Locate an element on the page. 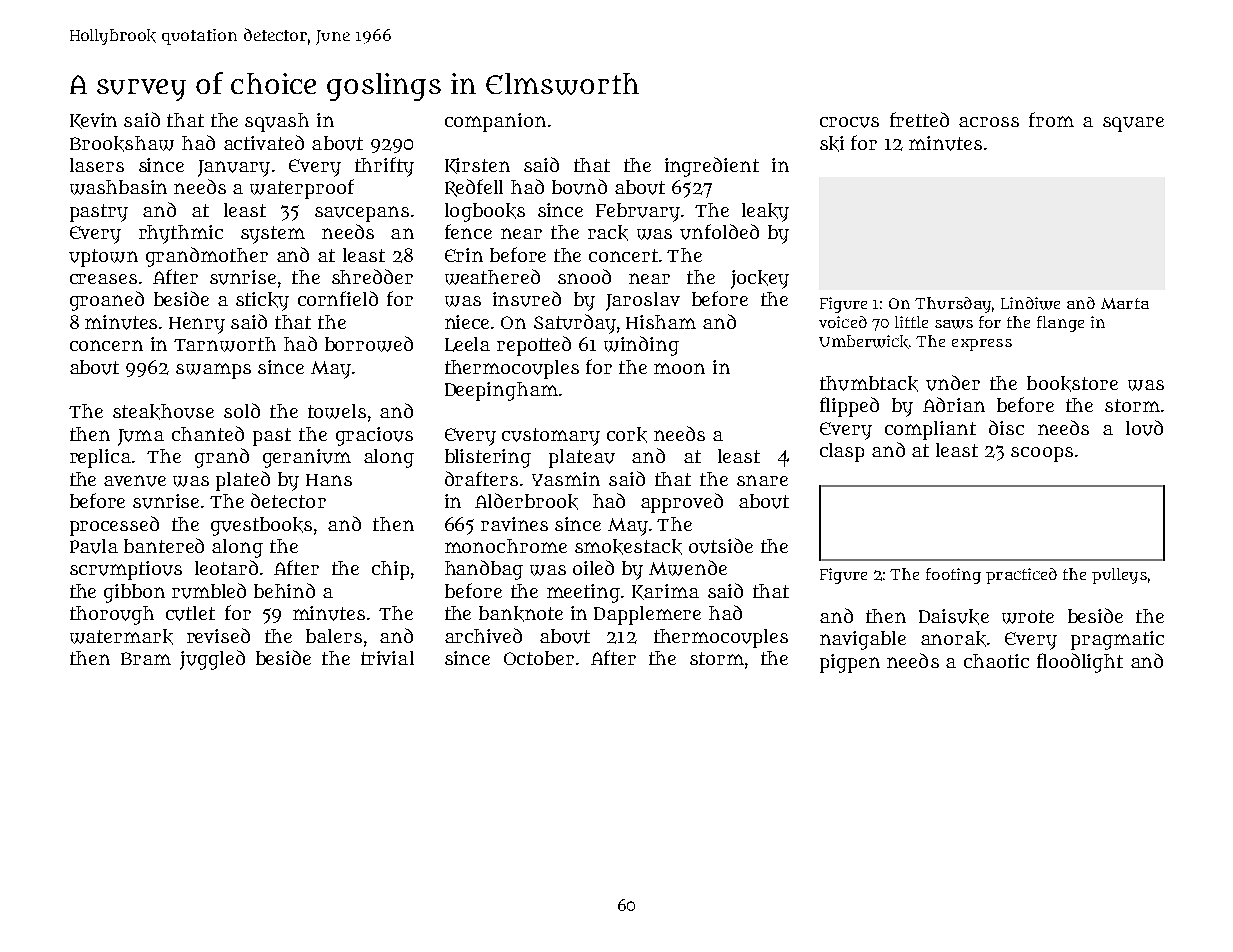 The image size is (1233, 952). clasp is located at coordinates (842, 452).
